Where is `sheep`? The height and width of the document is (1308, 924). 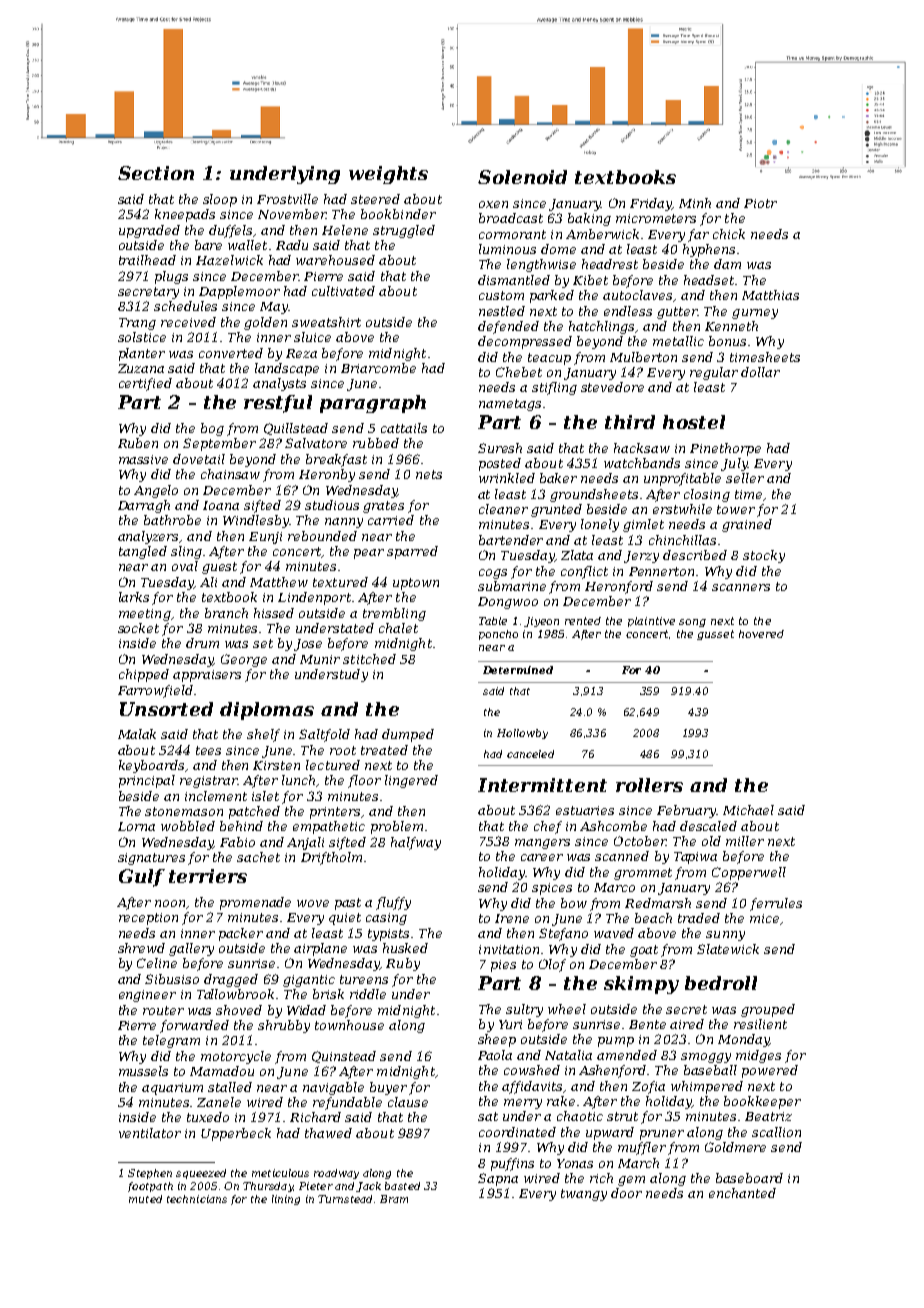 sheep is located at coordinates (497, 1040).
